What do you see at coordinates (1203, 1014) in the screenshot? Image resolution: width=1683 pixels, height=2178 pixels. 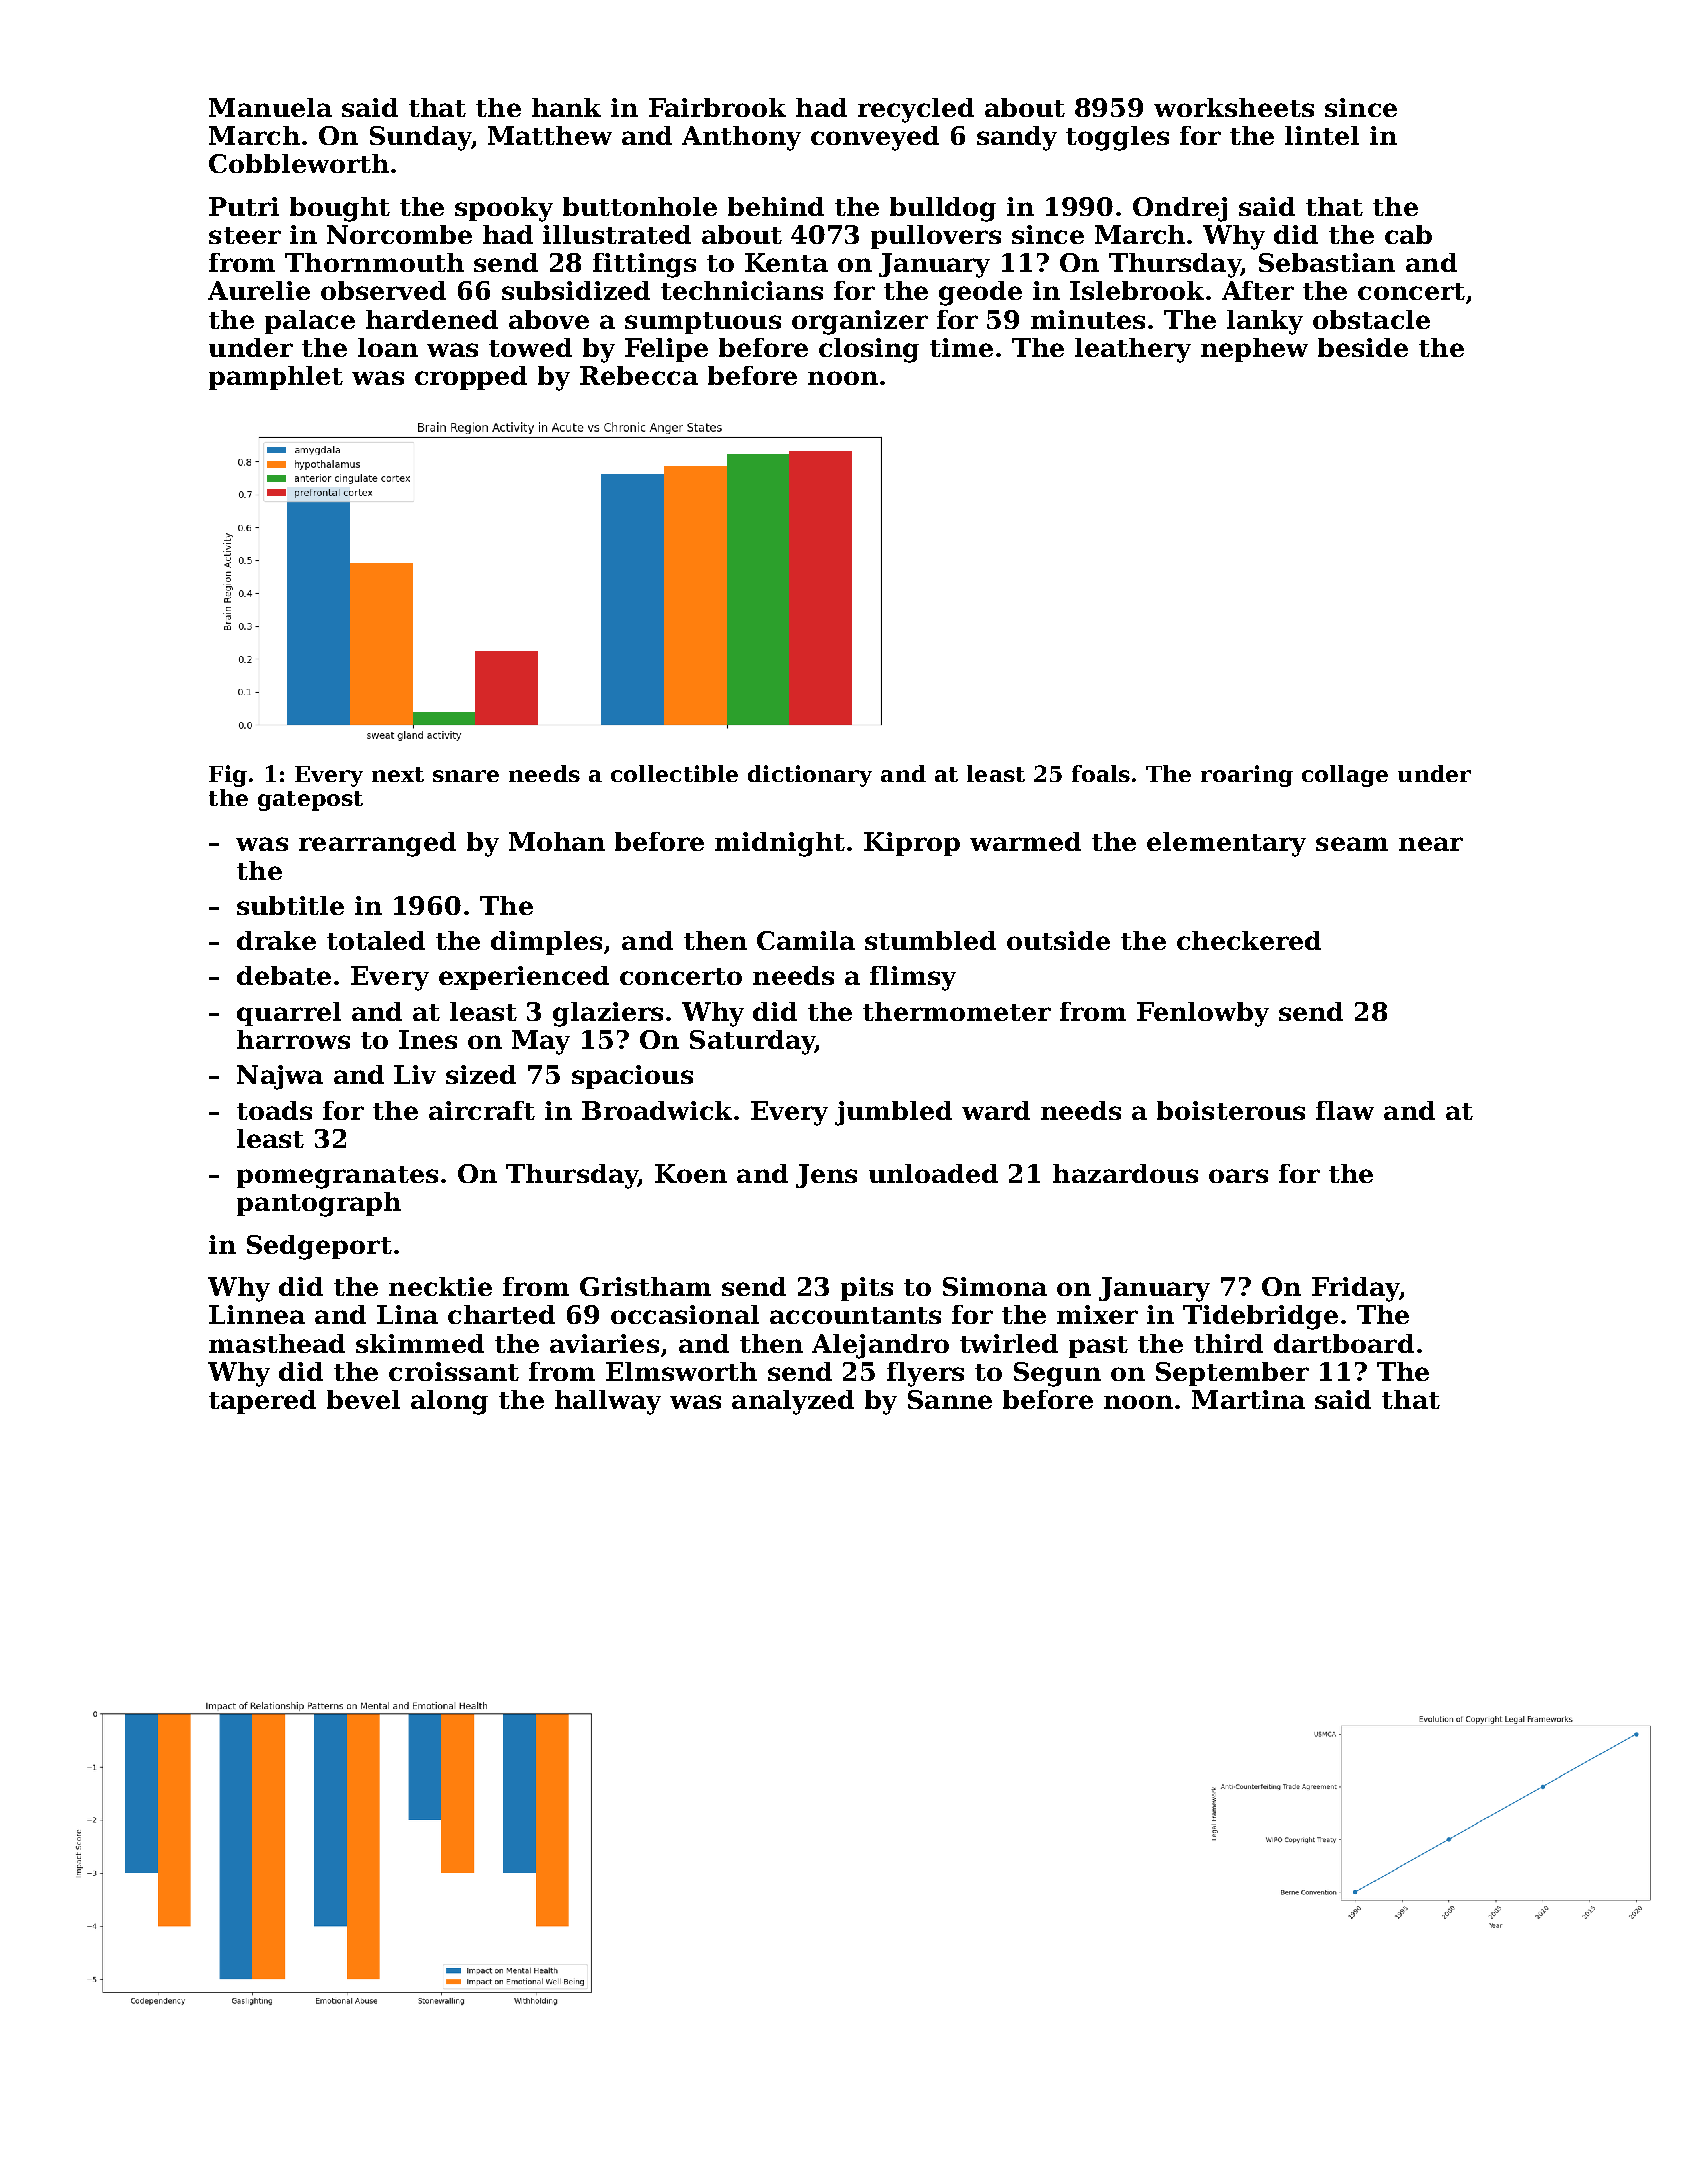 I see `Fenlowby` at bounding box center [1203, 1014].
